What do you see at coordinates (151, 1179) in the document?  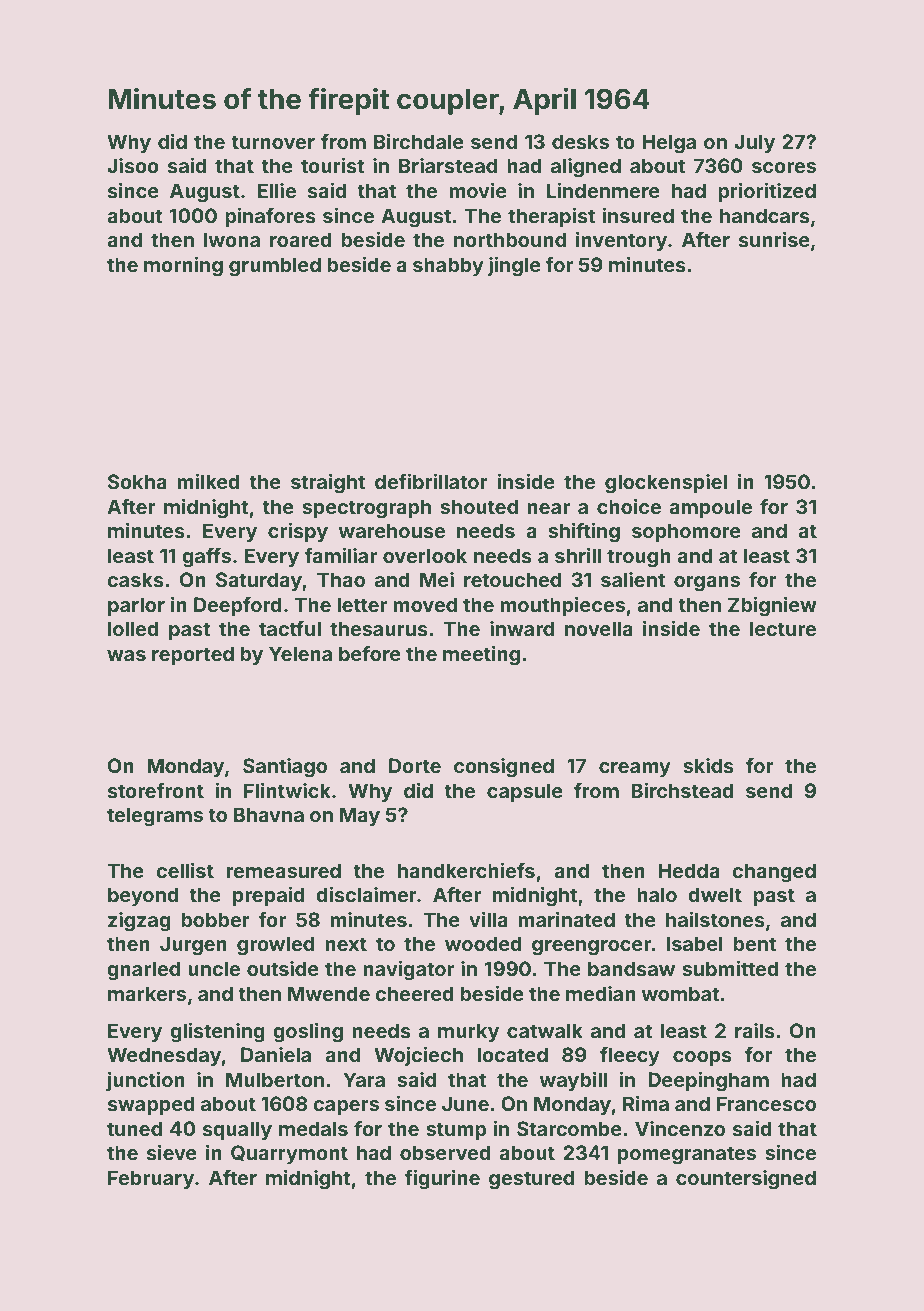 I see `February` at bounding box center [151, 1179].
